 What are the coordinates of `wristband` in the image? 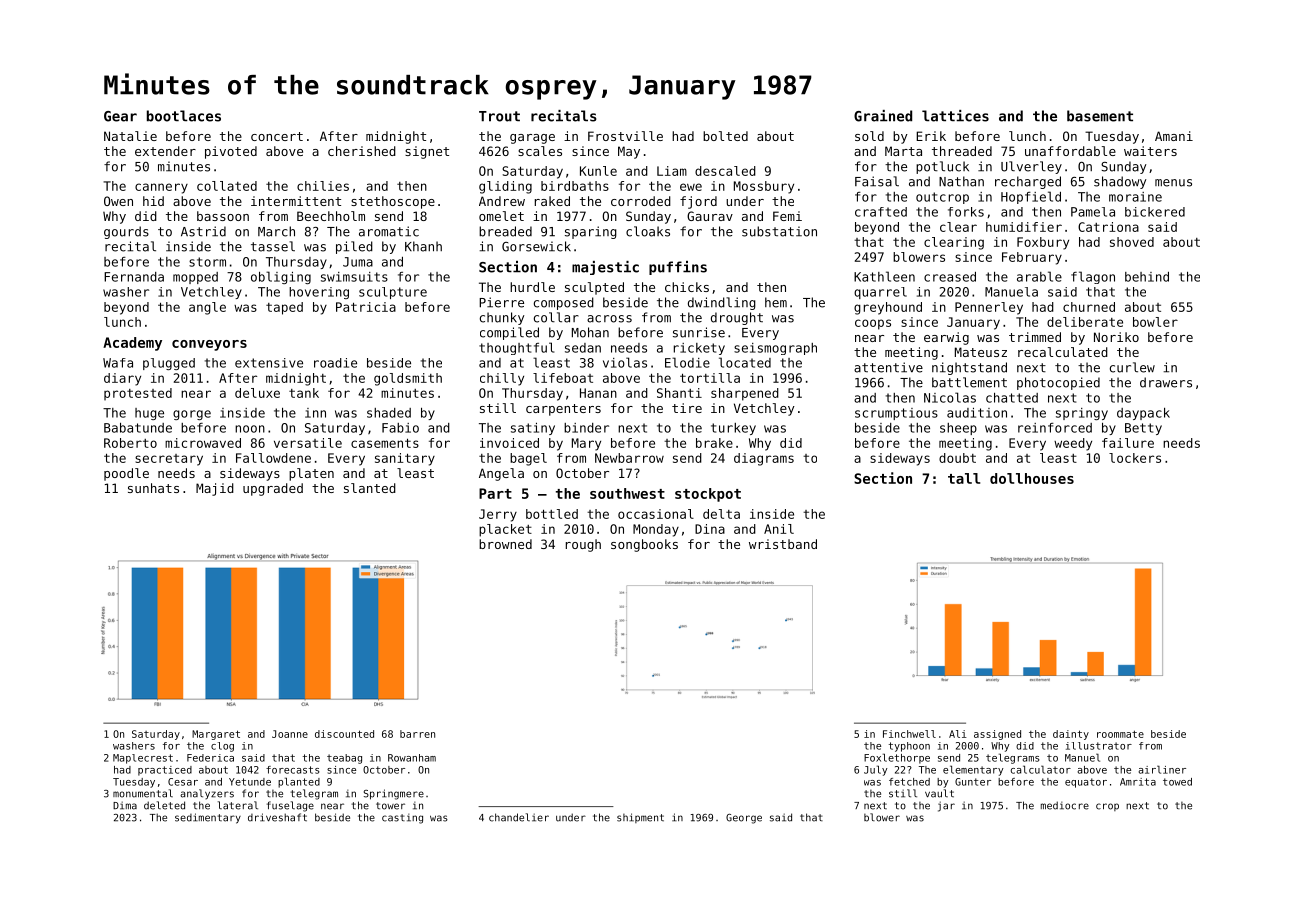 It's located at (783, 544).
